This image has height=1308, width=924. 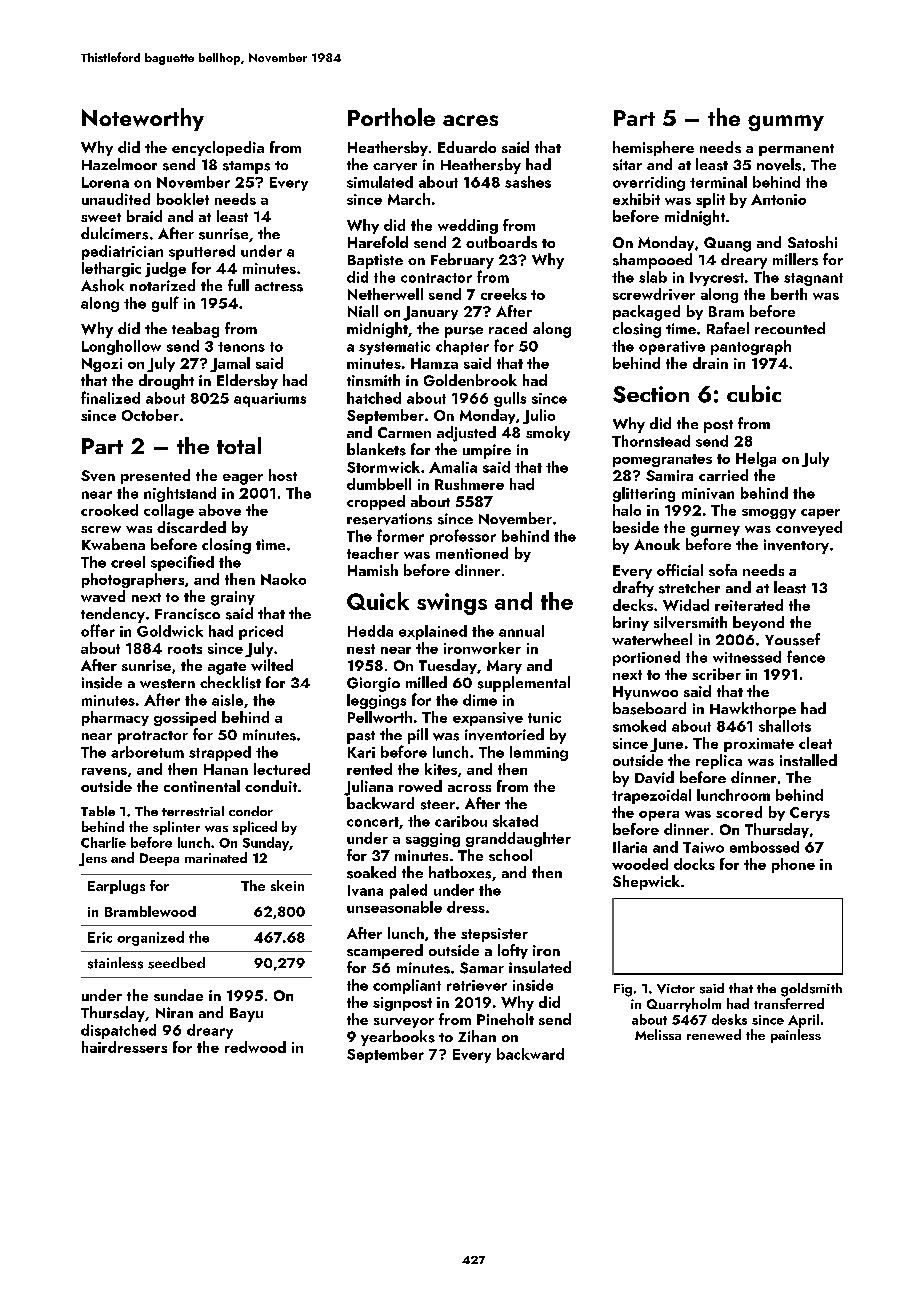 I want to click on Porthole, so click(x=391, y=117).
